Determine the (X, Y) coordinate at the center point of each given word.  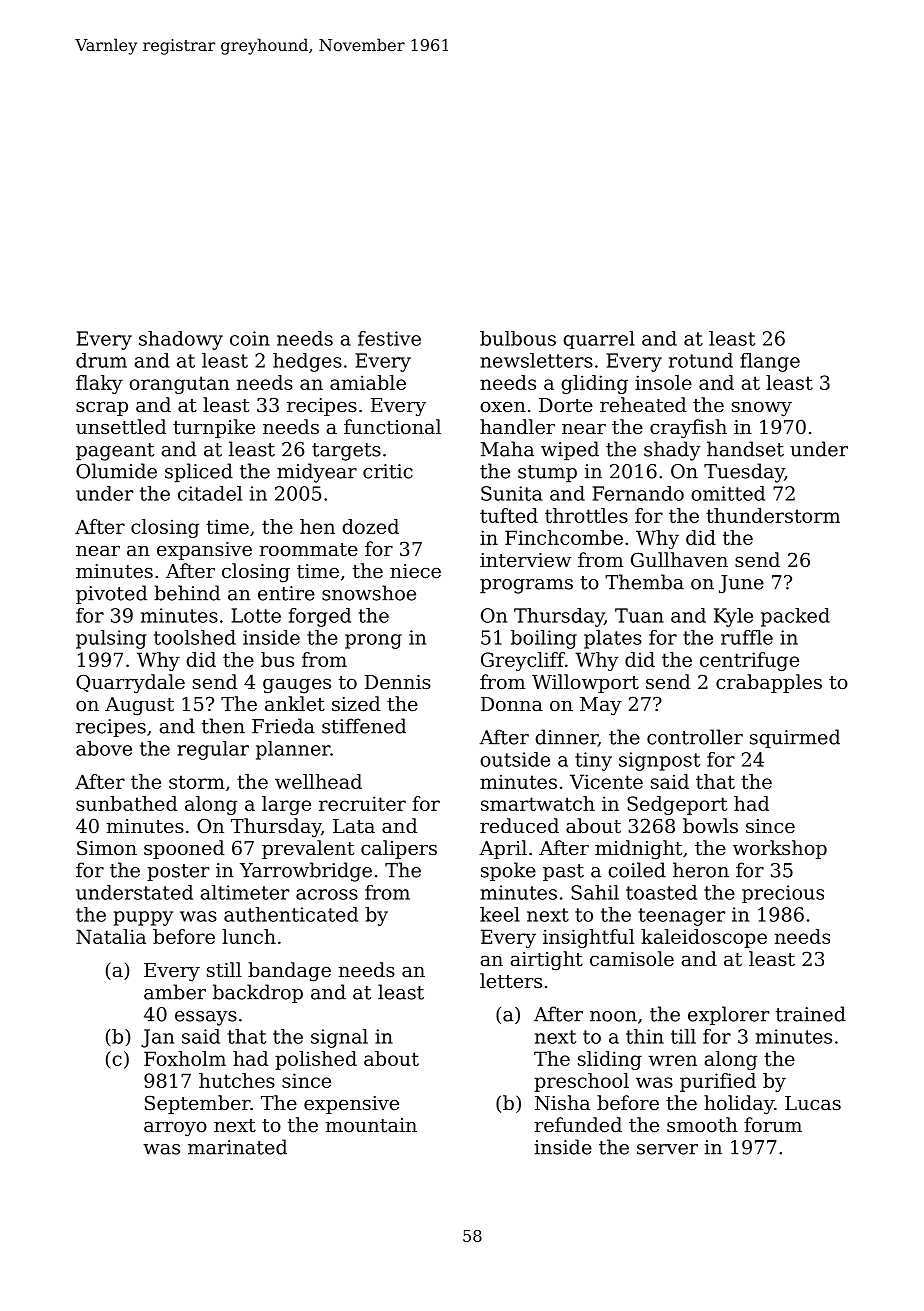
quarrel (599, 340)
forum (773, 1124)
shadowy (181, 340)
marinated (237, 1147)
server (667, 1149)
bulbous (518, 338)
